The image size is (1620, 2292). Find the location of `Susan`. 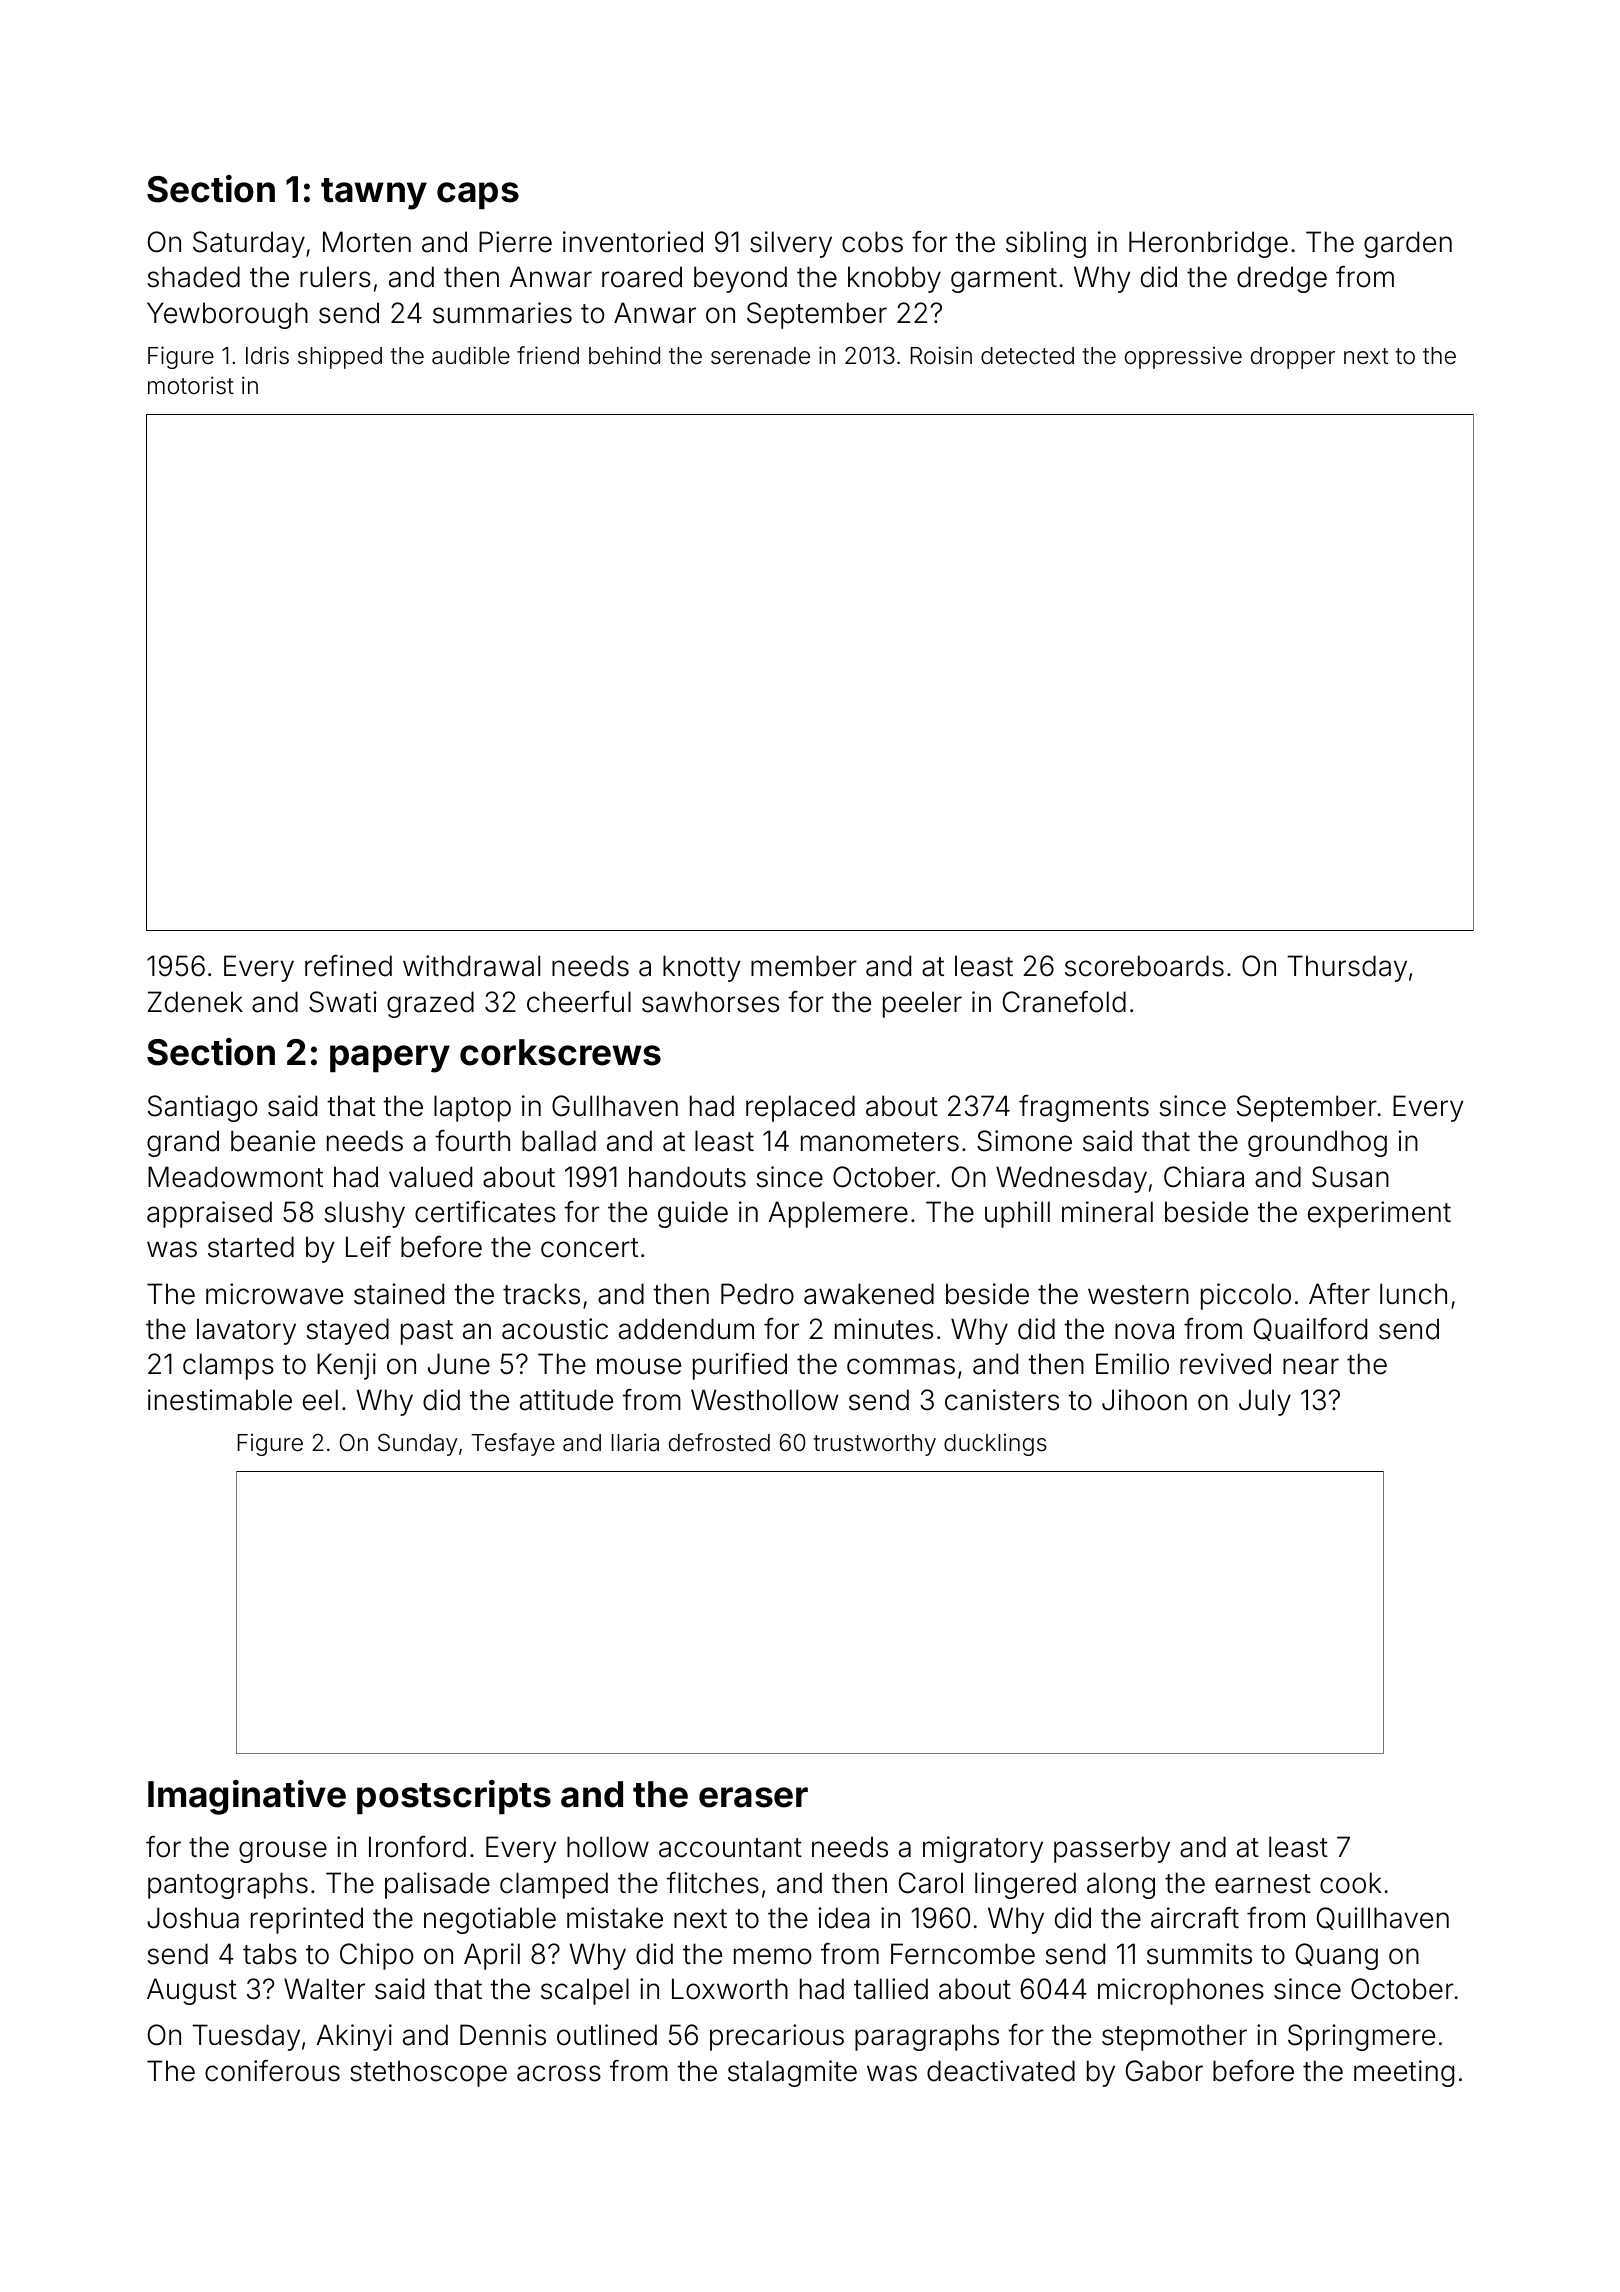

Susan is located at coordinates (1350, 1177).
